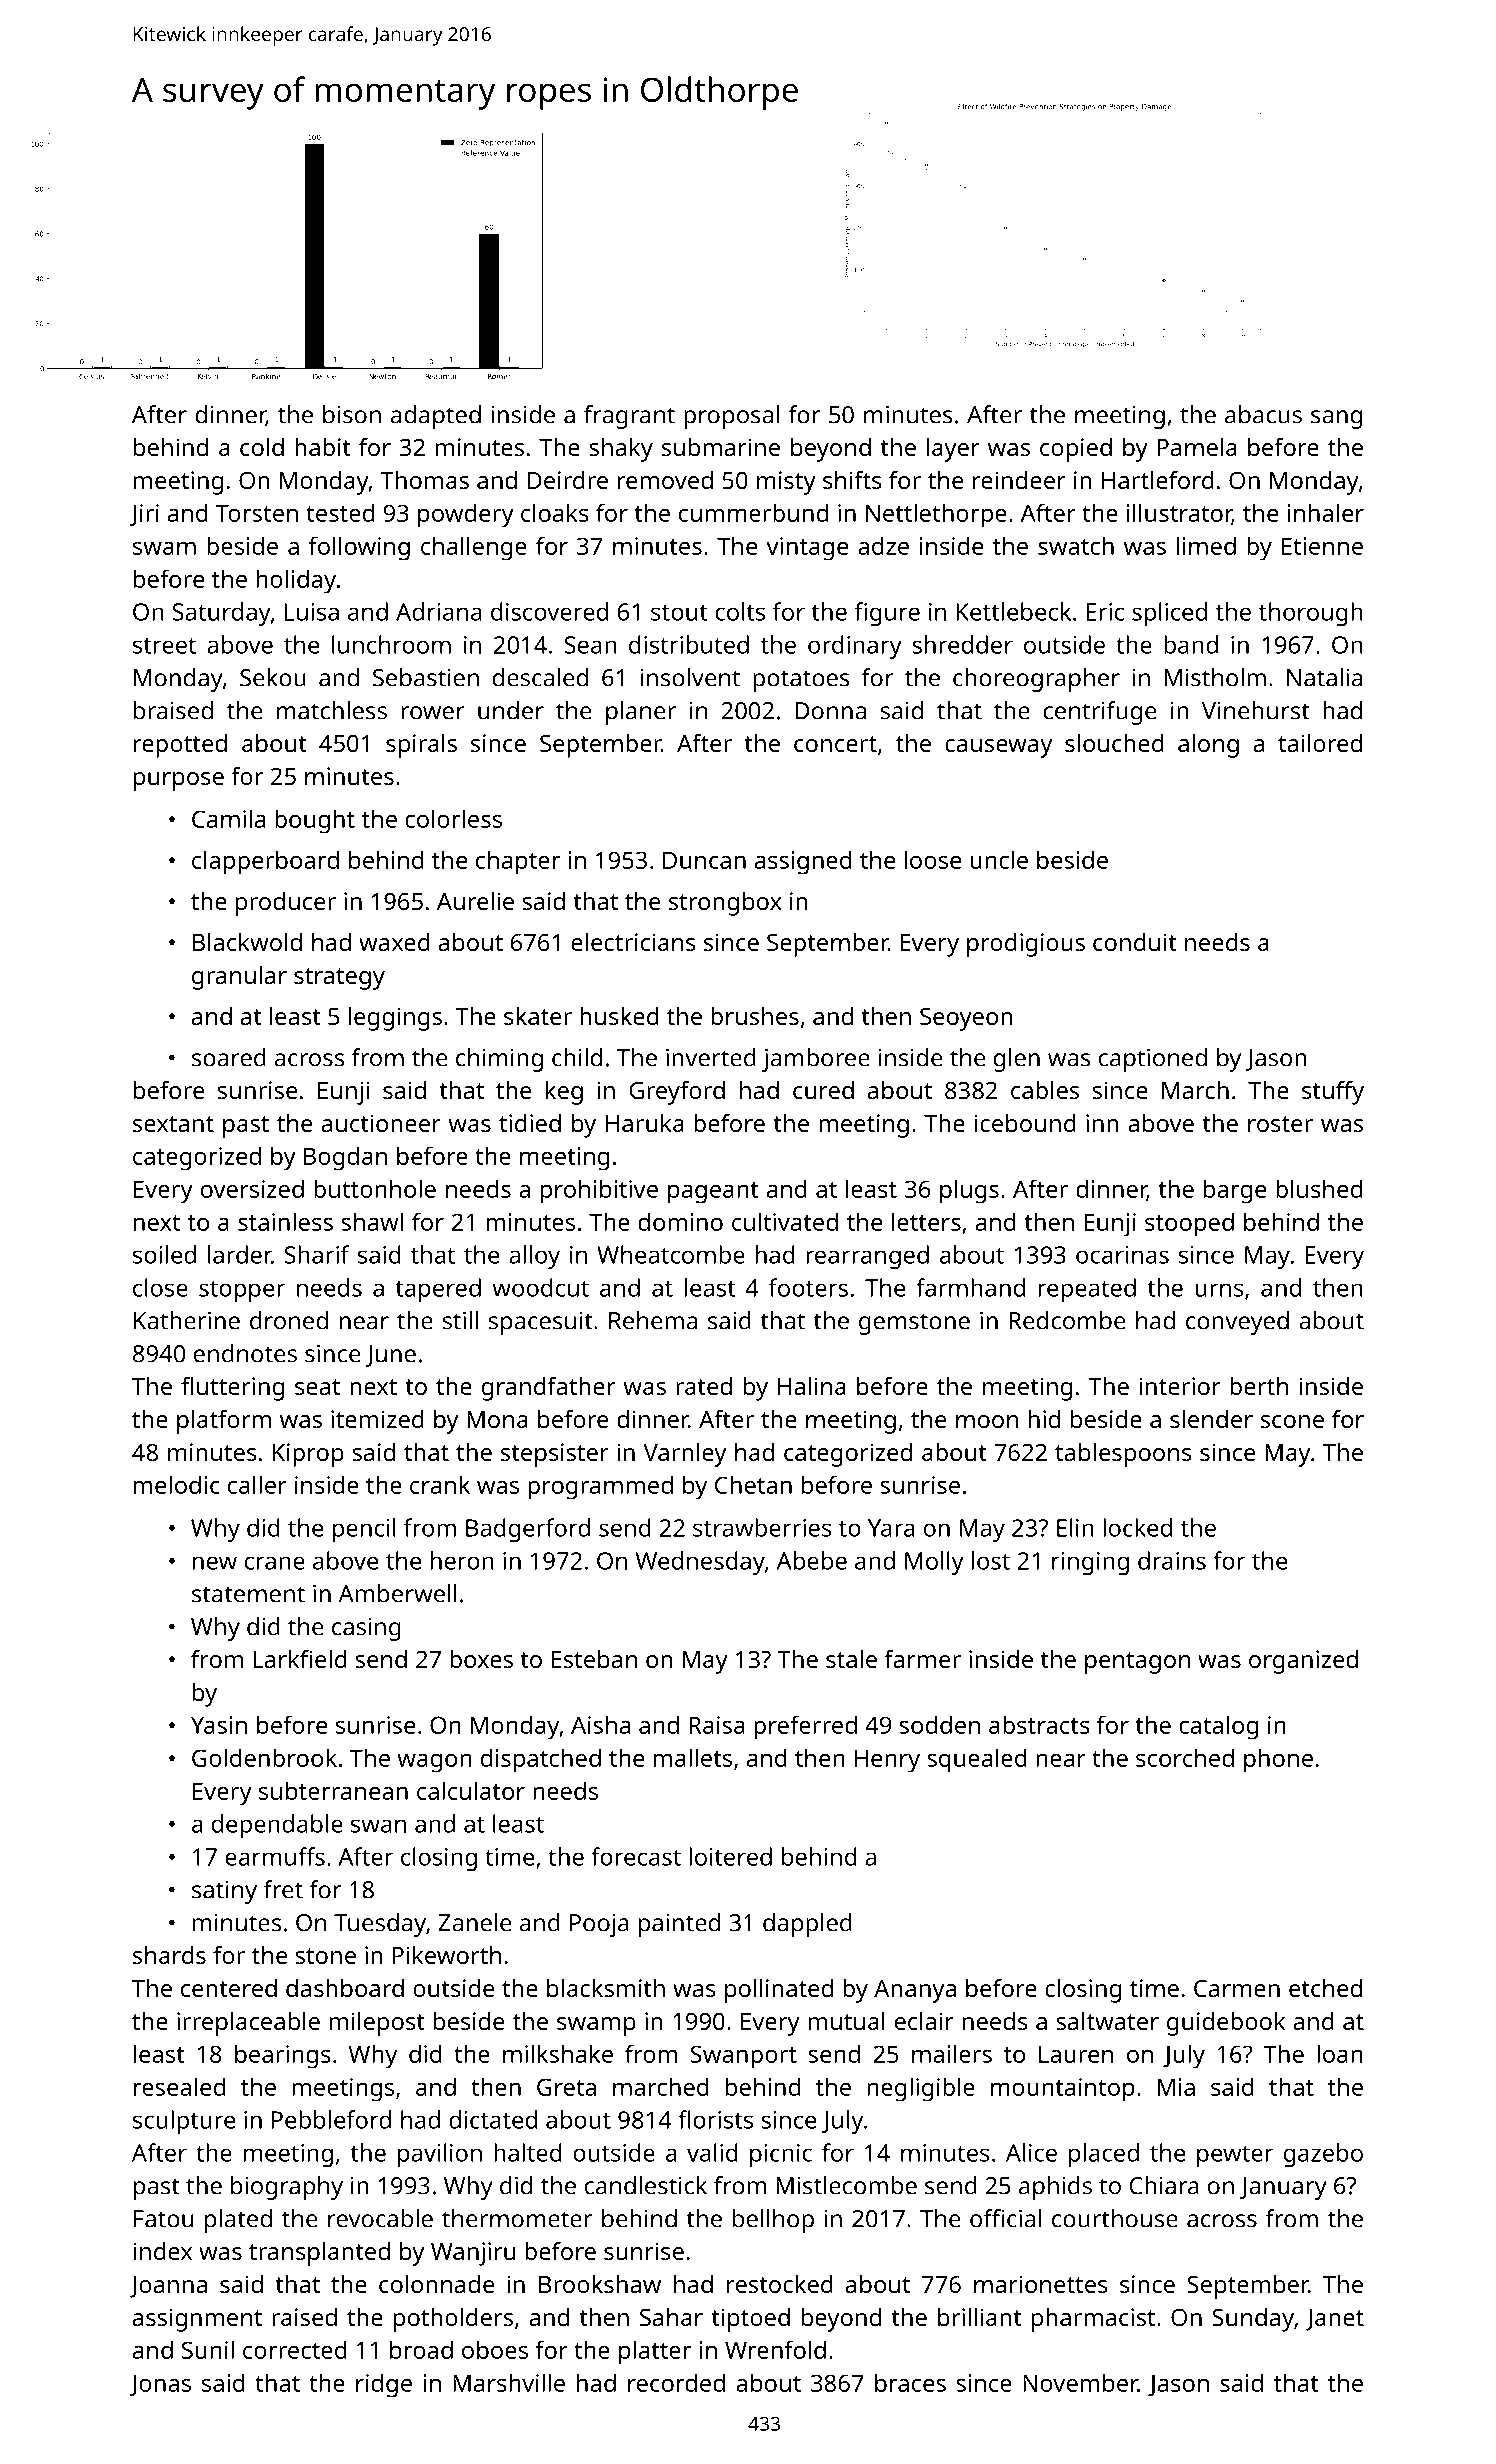 The height and width of the image is (2464, 1496). What do you see at coordinates (1336, 419) in the image?
I see `sang` at bounding box center [1336, 419].
